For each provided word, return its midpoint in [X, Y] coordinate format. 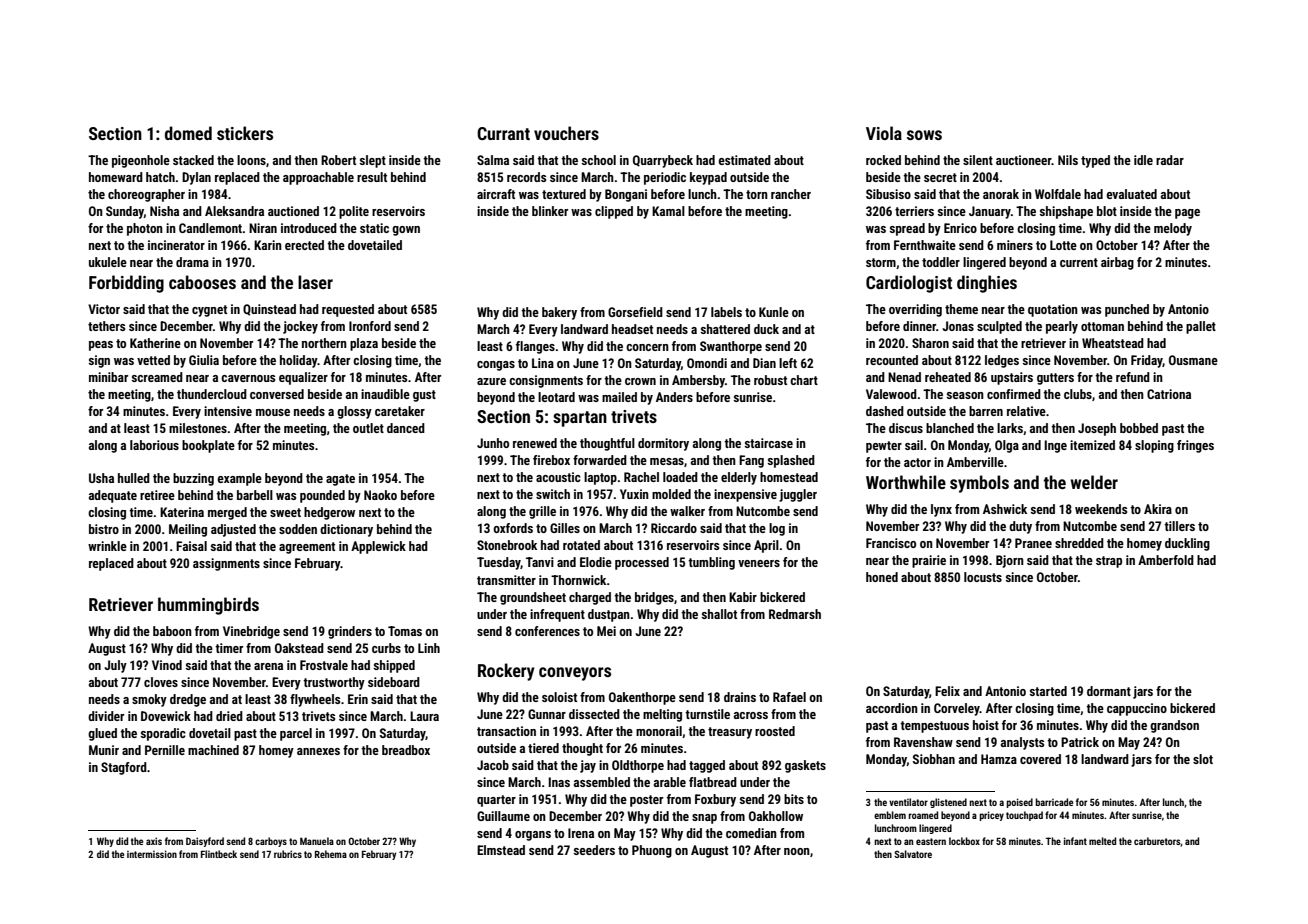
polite [354, 212]
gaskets [805, 766]
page [1187, 214]
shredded [1079, 543]
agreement [307, 548]
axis [154, 841]
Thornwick [578, 580]
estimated [744, 160]
